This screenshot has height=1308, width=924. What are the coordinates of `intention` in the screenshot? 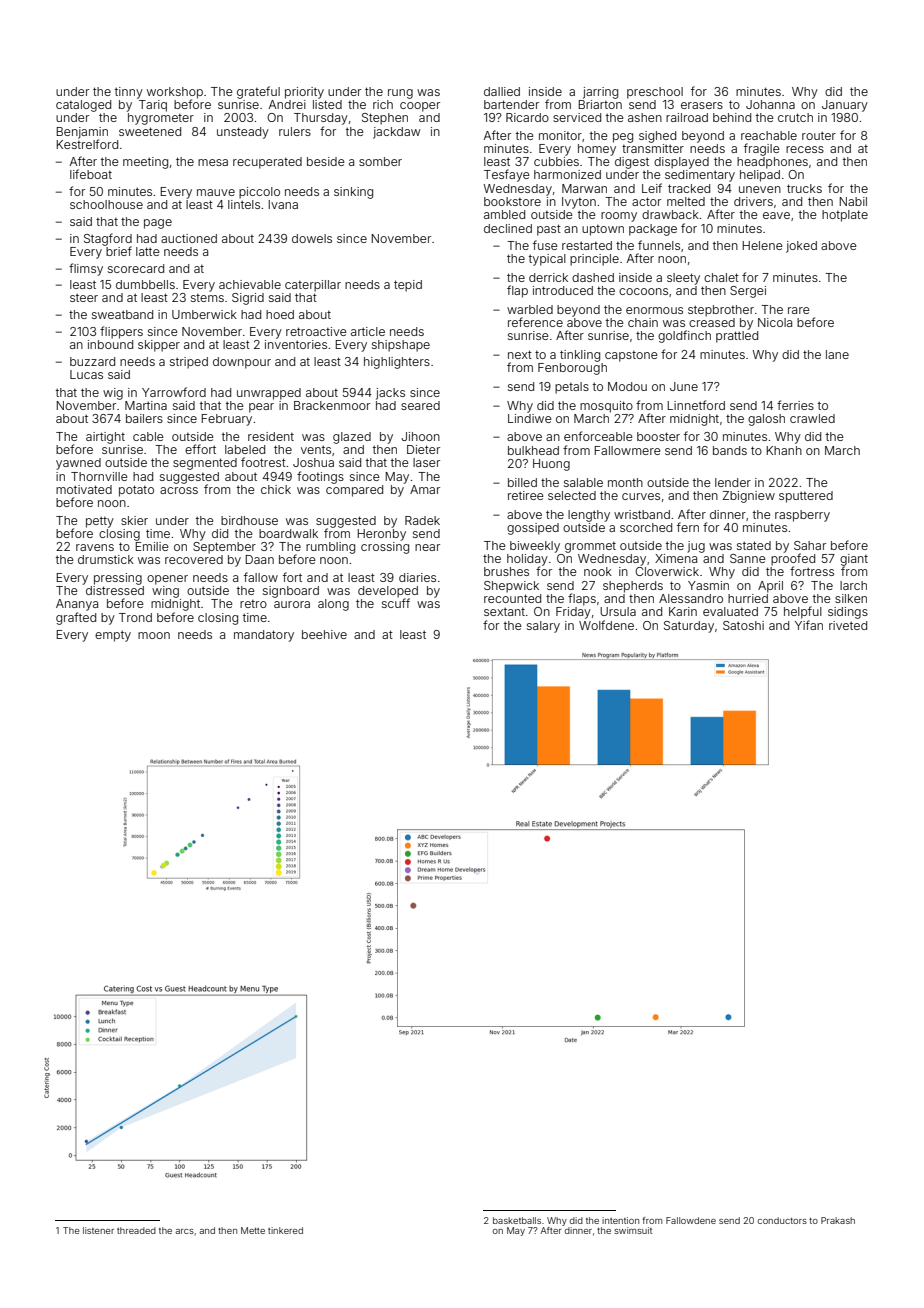 It's located at (620, 1220).
